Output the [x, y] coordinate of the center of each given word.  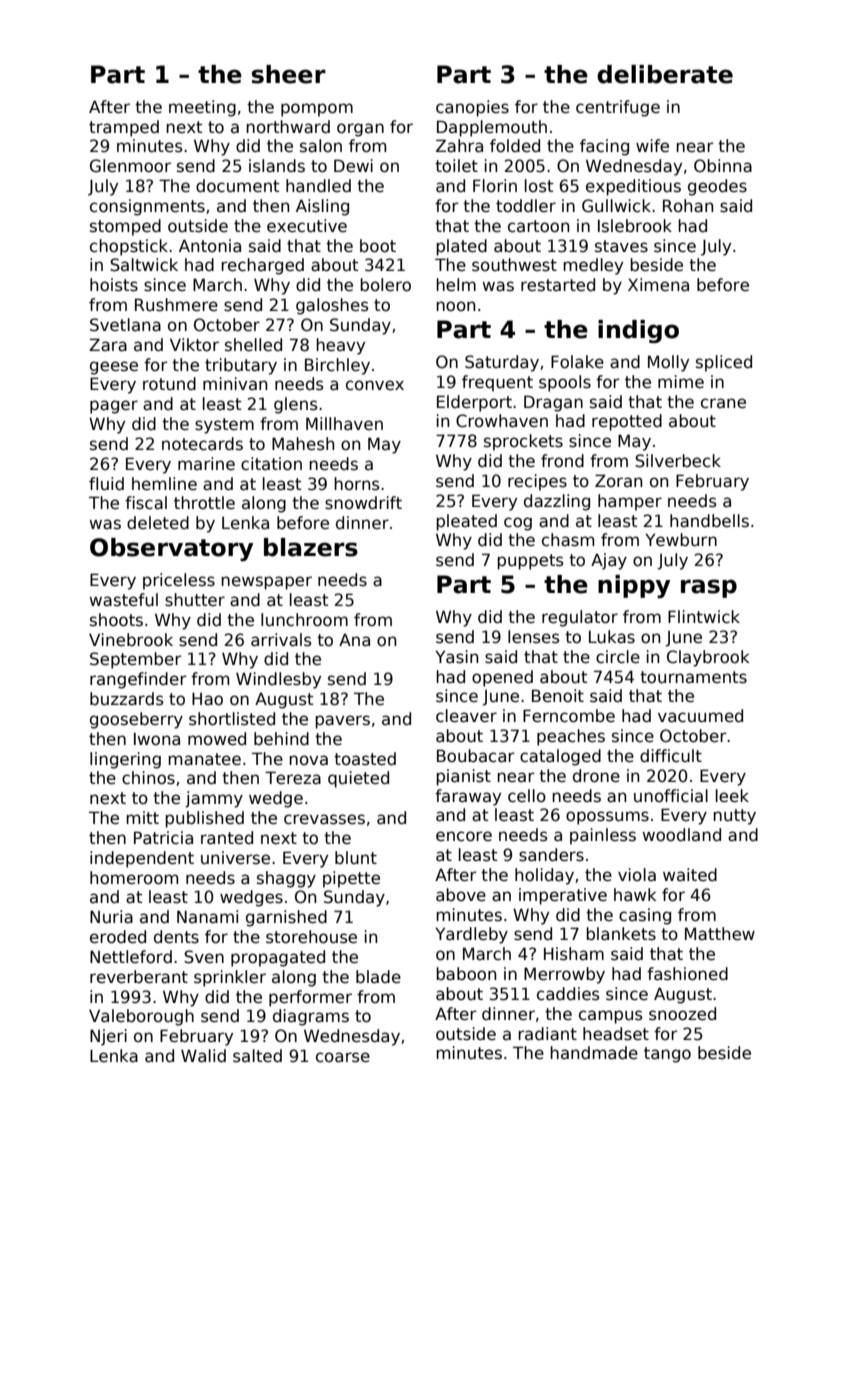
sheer [289, 74]
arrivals [281, 640]
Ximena [658, 285]
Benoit [558, 696]
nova [308, 760]
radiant [547, 1034]
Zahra [459, 146]
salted [257, 1056]
